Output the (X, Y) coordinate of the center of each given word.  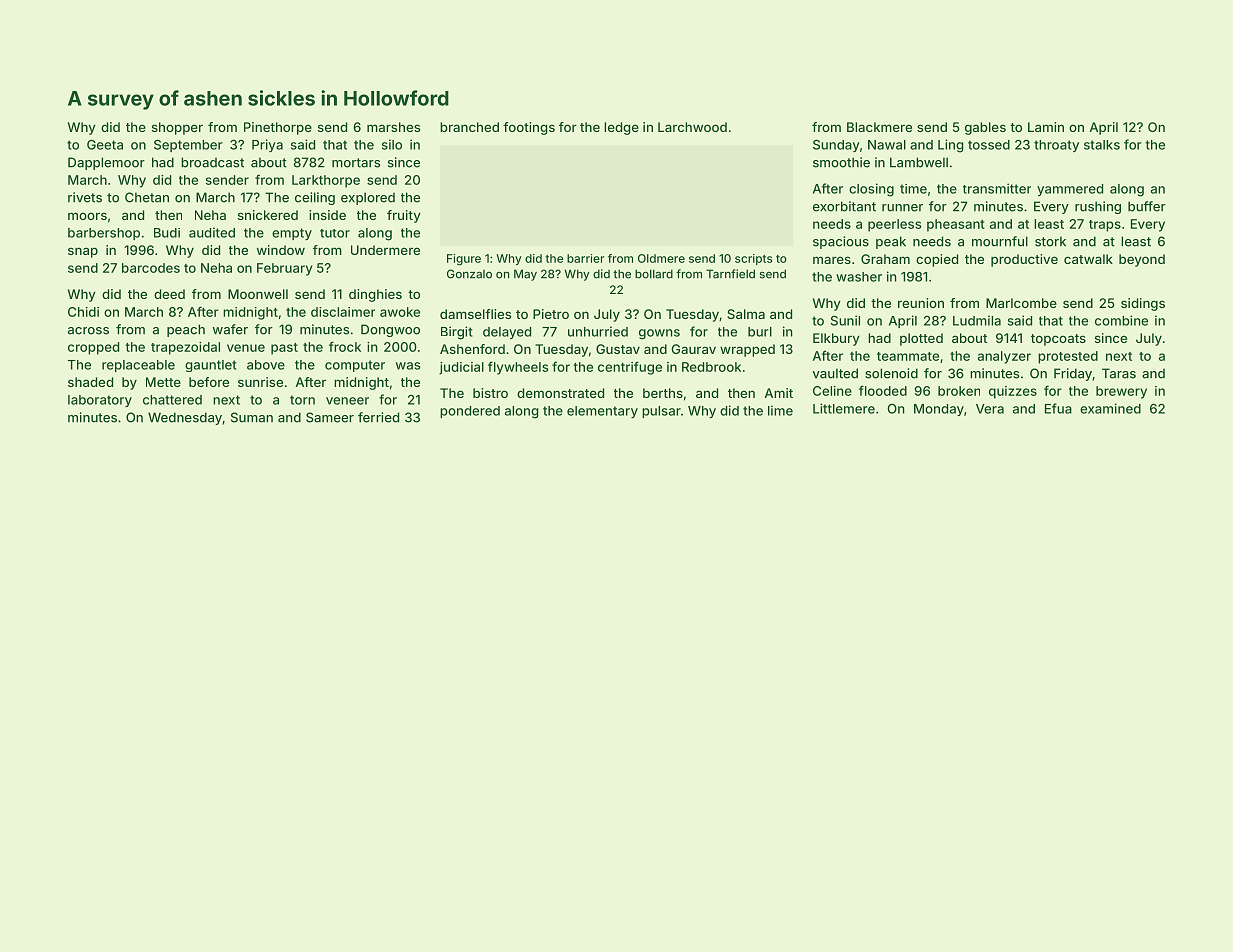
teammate (908, 356)
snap (83, 252)
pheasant (956, 225)
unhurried (598, 331)
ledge (621, 128)
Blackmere (879, 127)
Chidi (83, 312)
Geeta (105, 145)
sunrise (260, 382)
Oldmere (661, 258)
